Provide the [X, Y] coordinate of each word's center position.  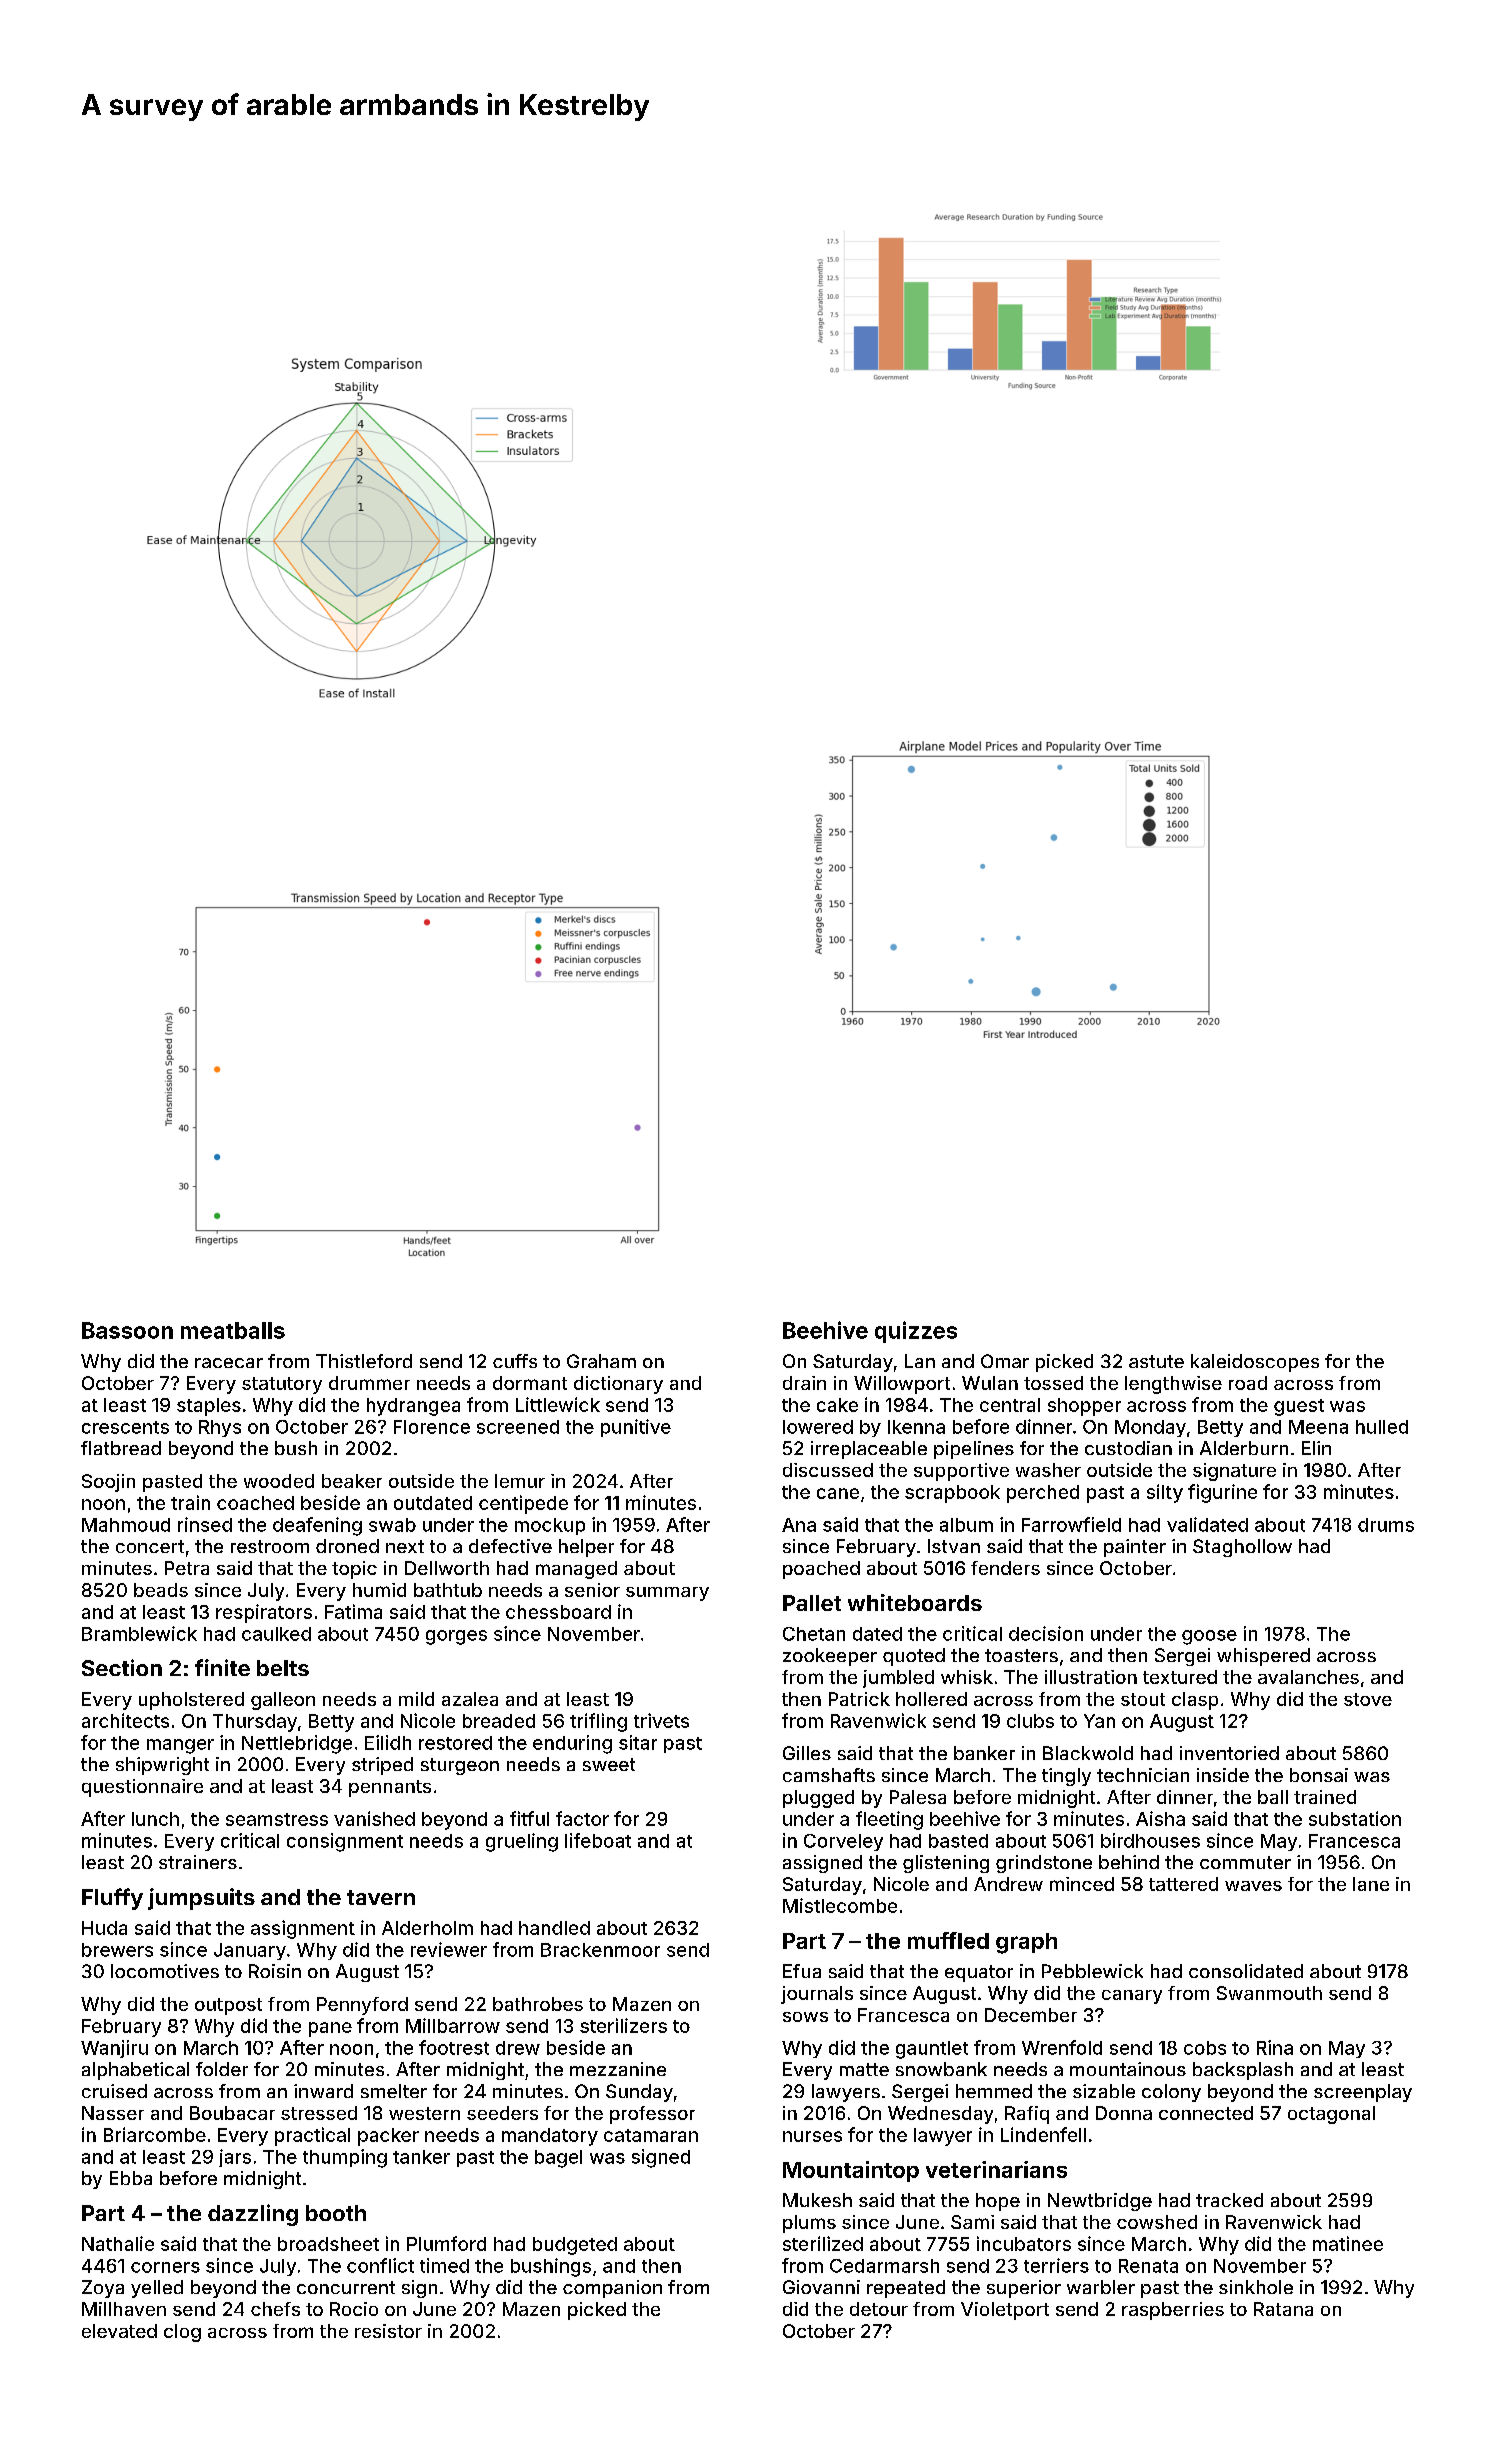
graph [1026, 1943]
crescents [125, 1427]
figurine [1222, 1493]
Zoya [103, 2289]
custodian [1128, 1448]
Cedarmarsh [884, 2266]
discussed [828, 1470]
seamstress [277, 1819]
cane [838, 1493]
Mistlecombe [840, 1905]
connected [1206, 2113]
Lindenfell [1043, 2134]
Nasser [113, 2113]
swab [392, 1525]
